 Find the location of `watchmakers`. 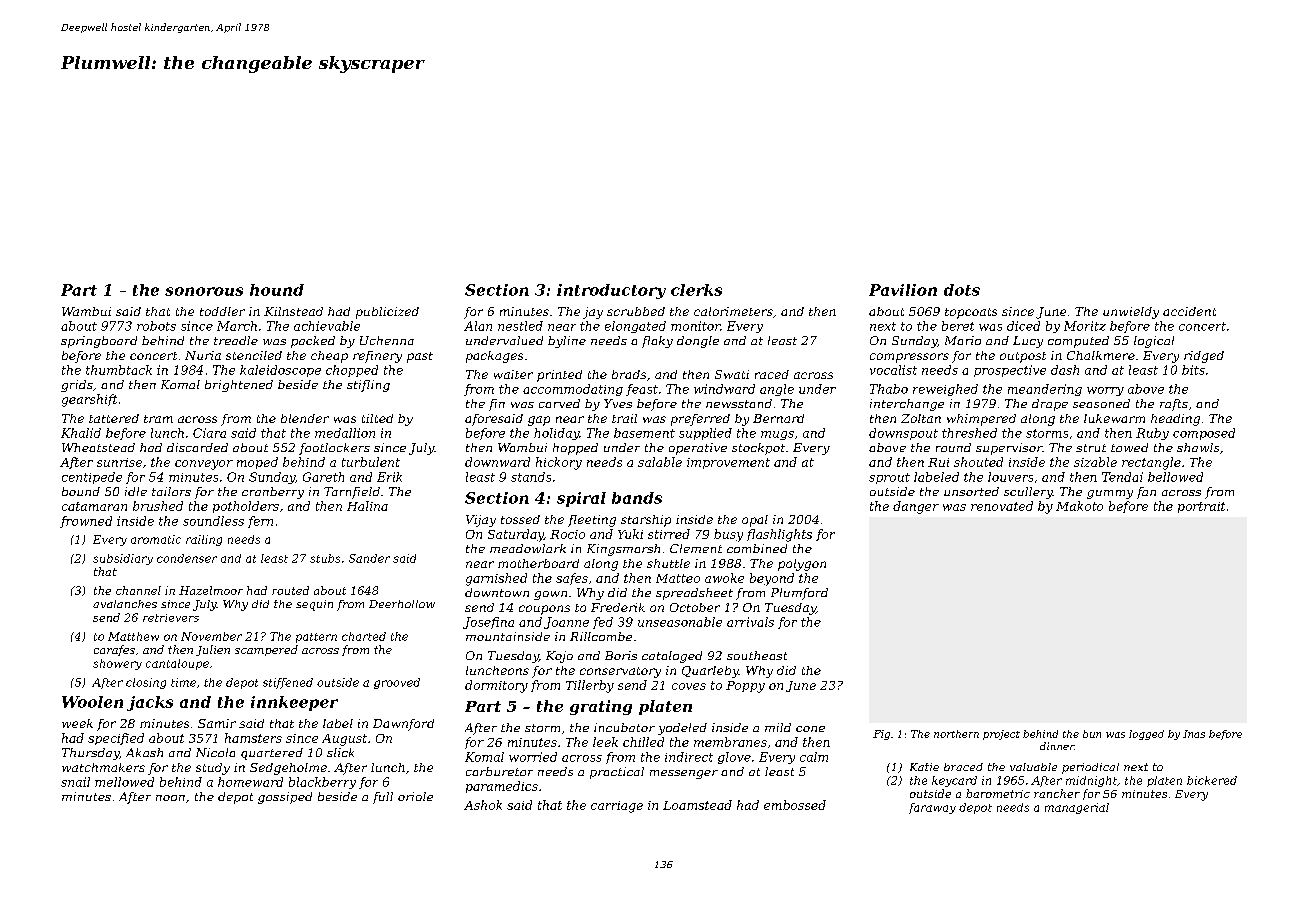

watchmakers is located at coordinates (103, 767).
